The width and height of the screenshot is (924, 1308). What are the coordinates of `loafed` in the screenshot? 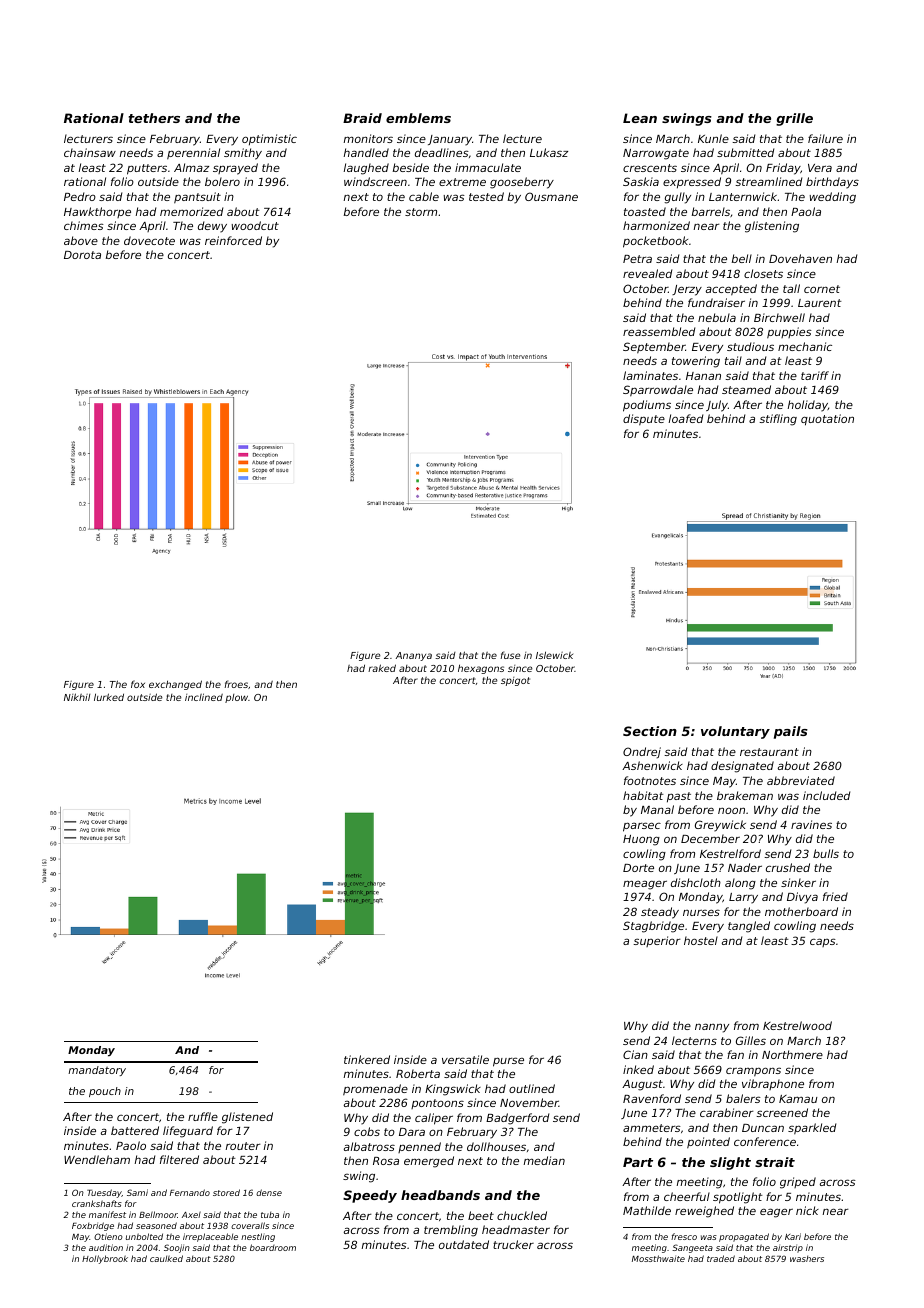 It's located at (686, 418).
